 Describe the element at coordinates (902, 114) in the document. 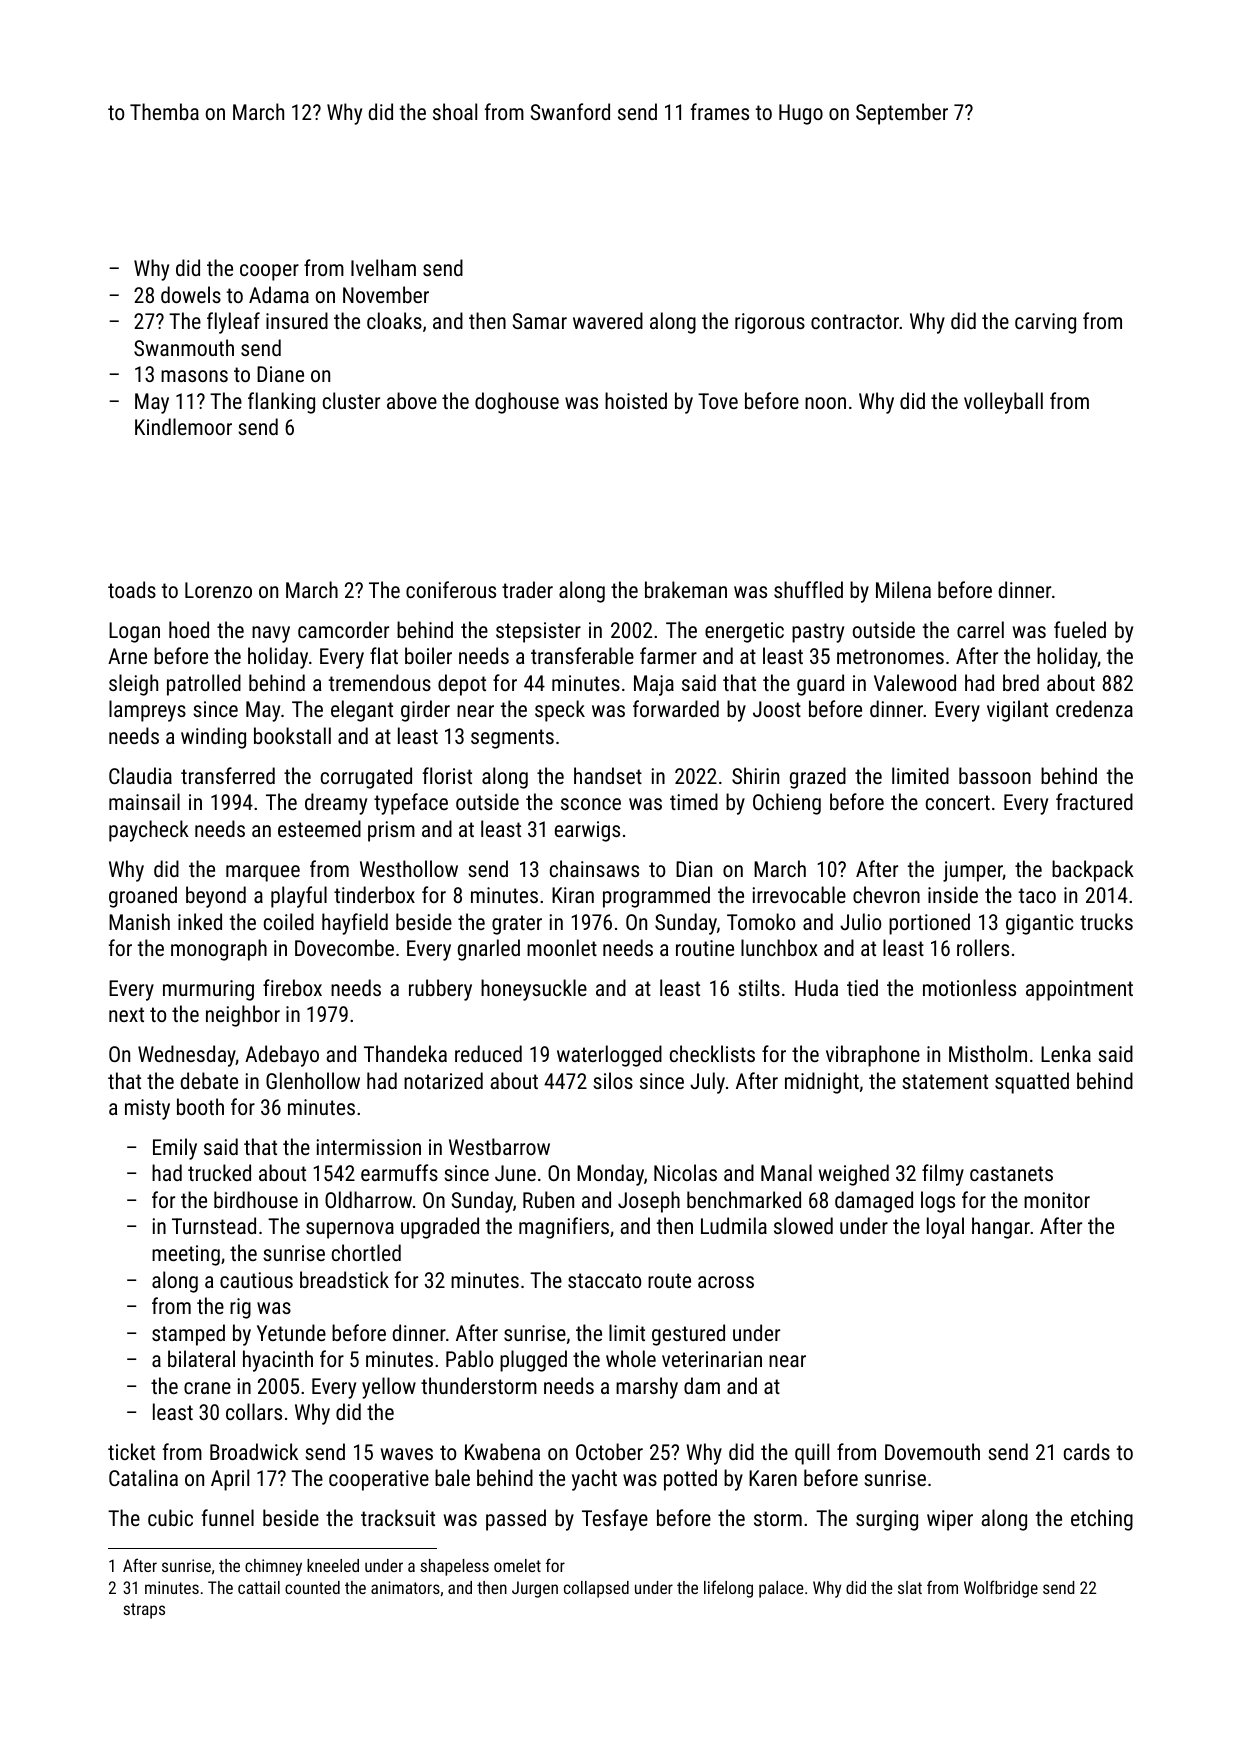

I see `September` at that location.
